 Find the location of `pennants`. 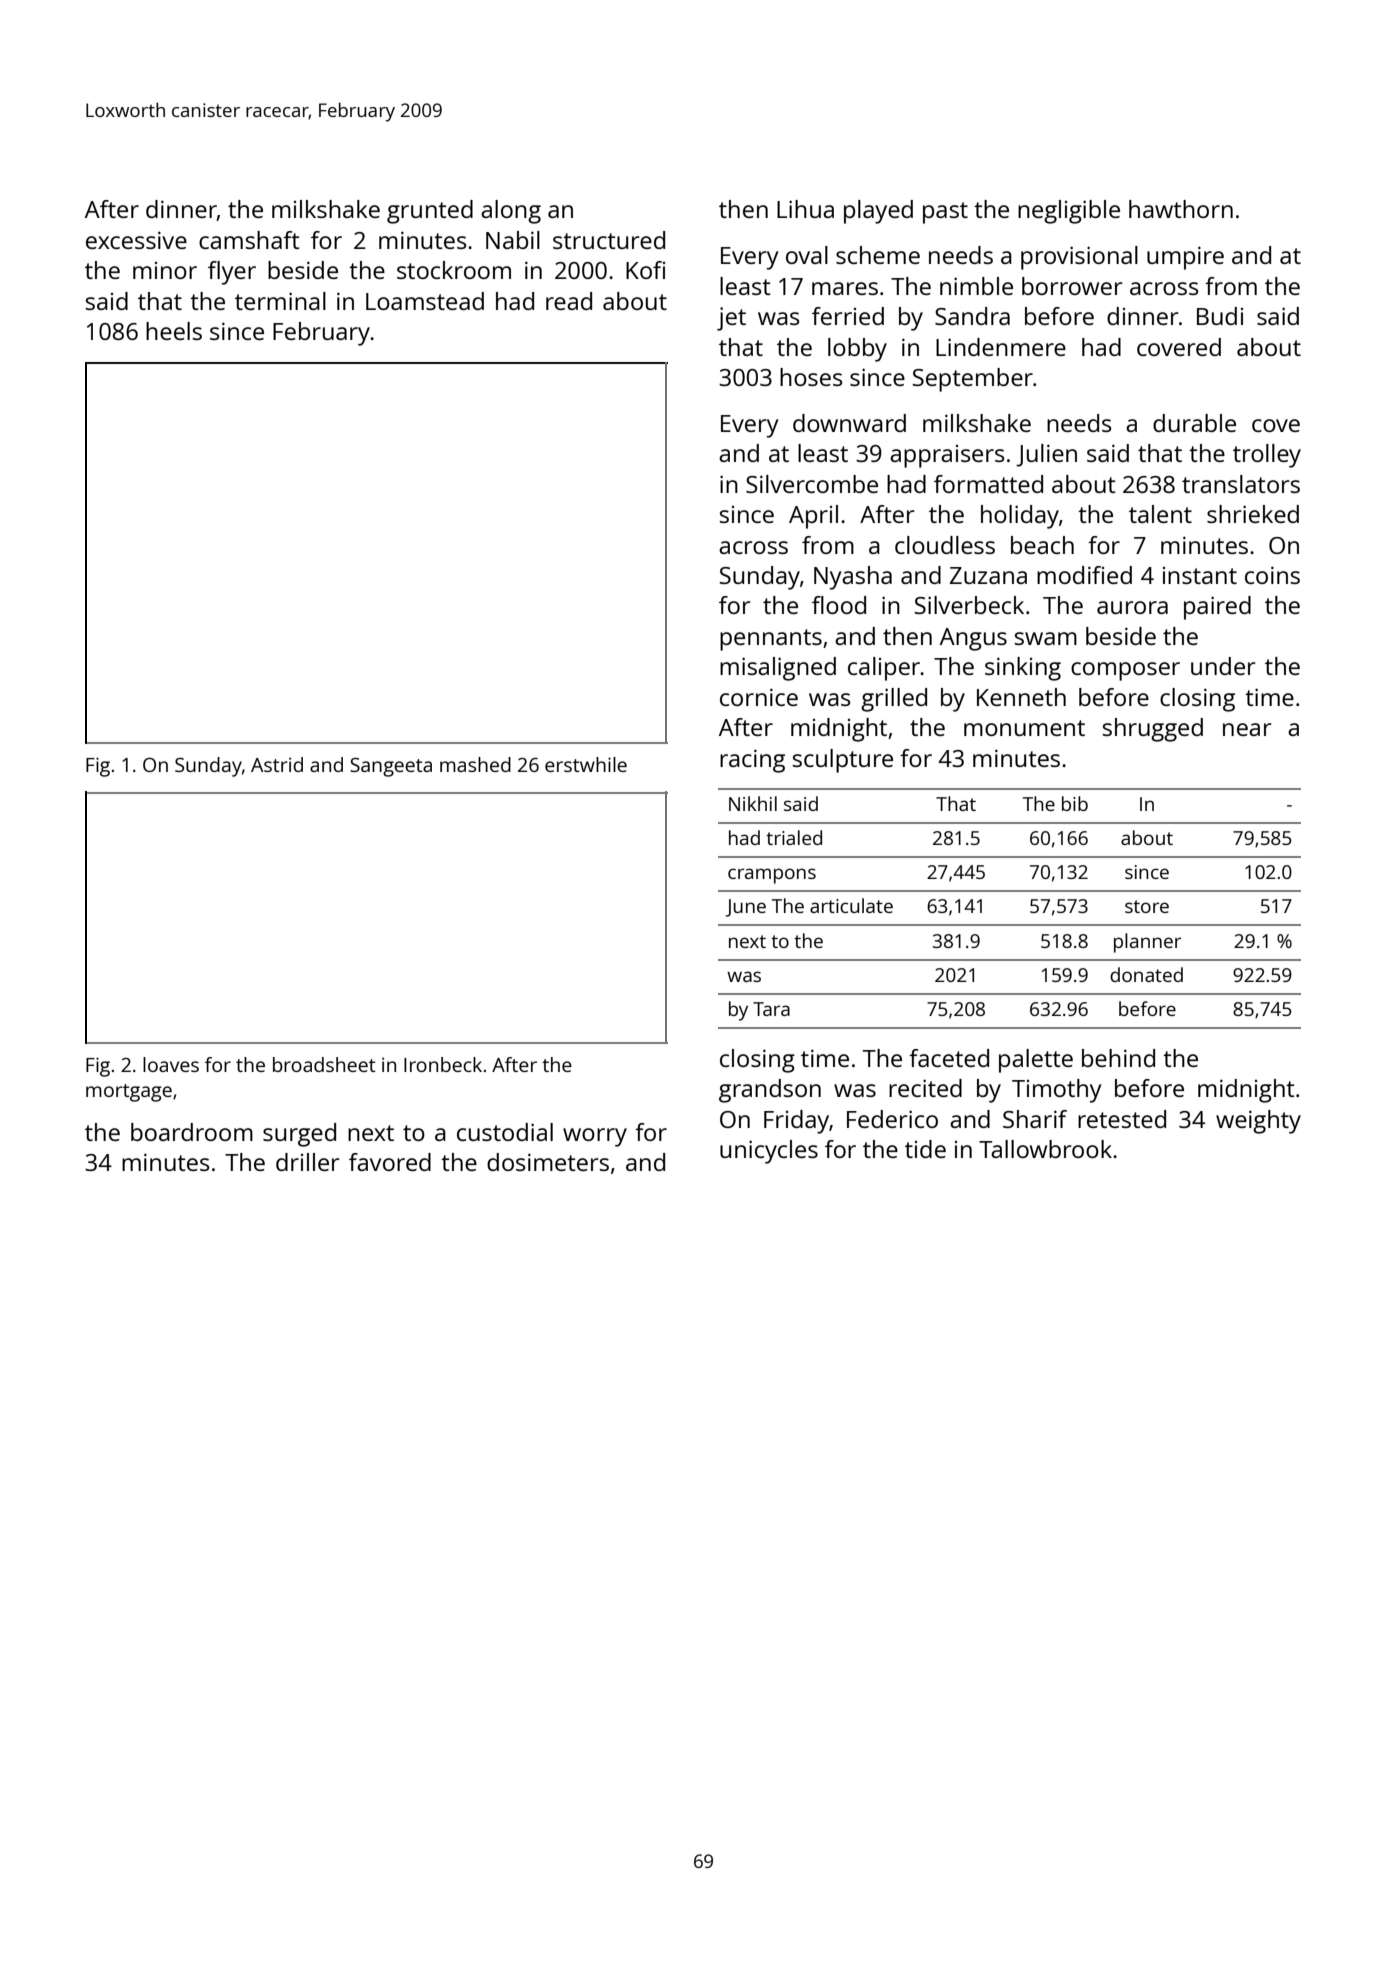

pennants is located at coordinates (771, 640).
